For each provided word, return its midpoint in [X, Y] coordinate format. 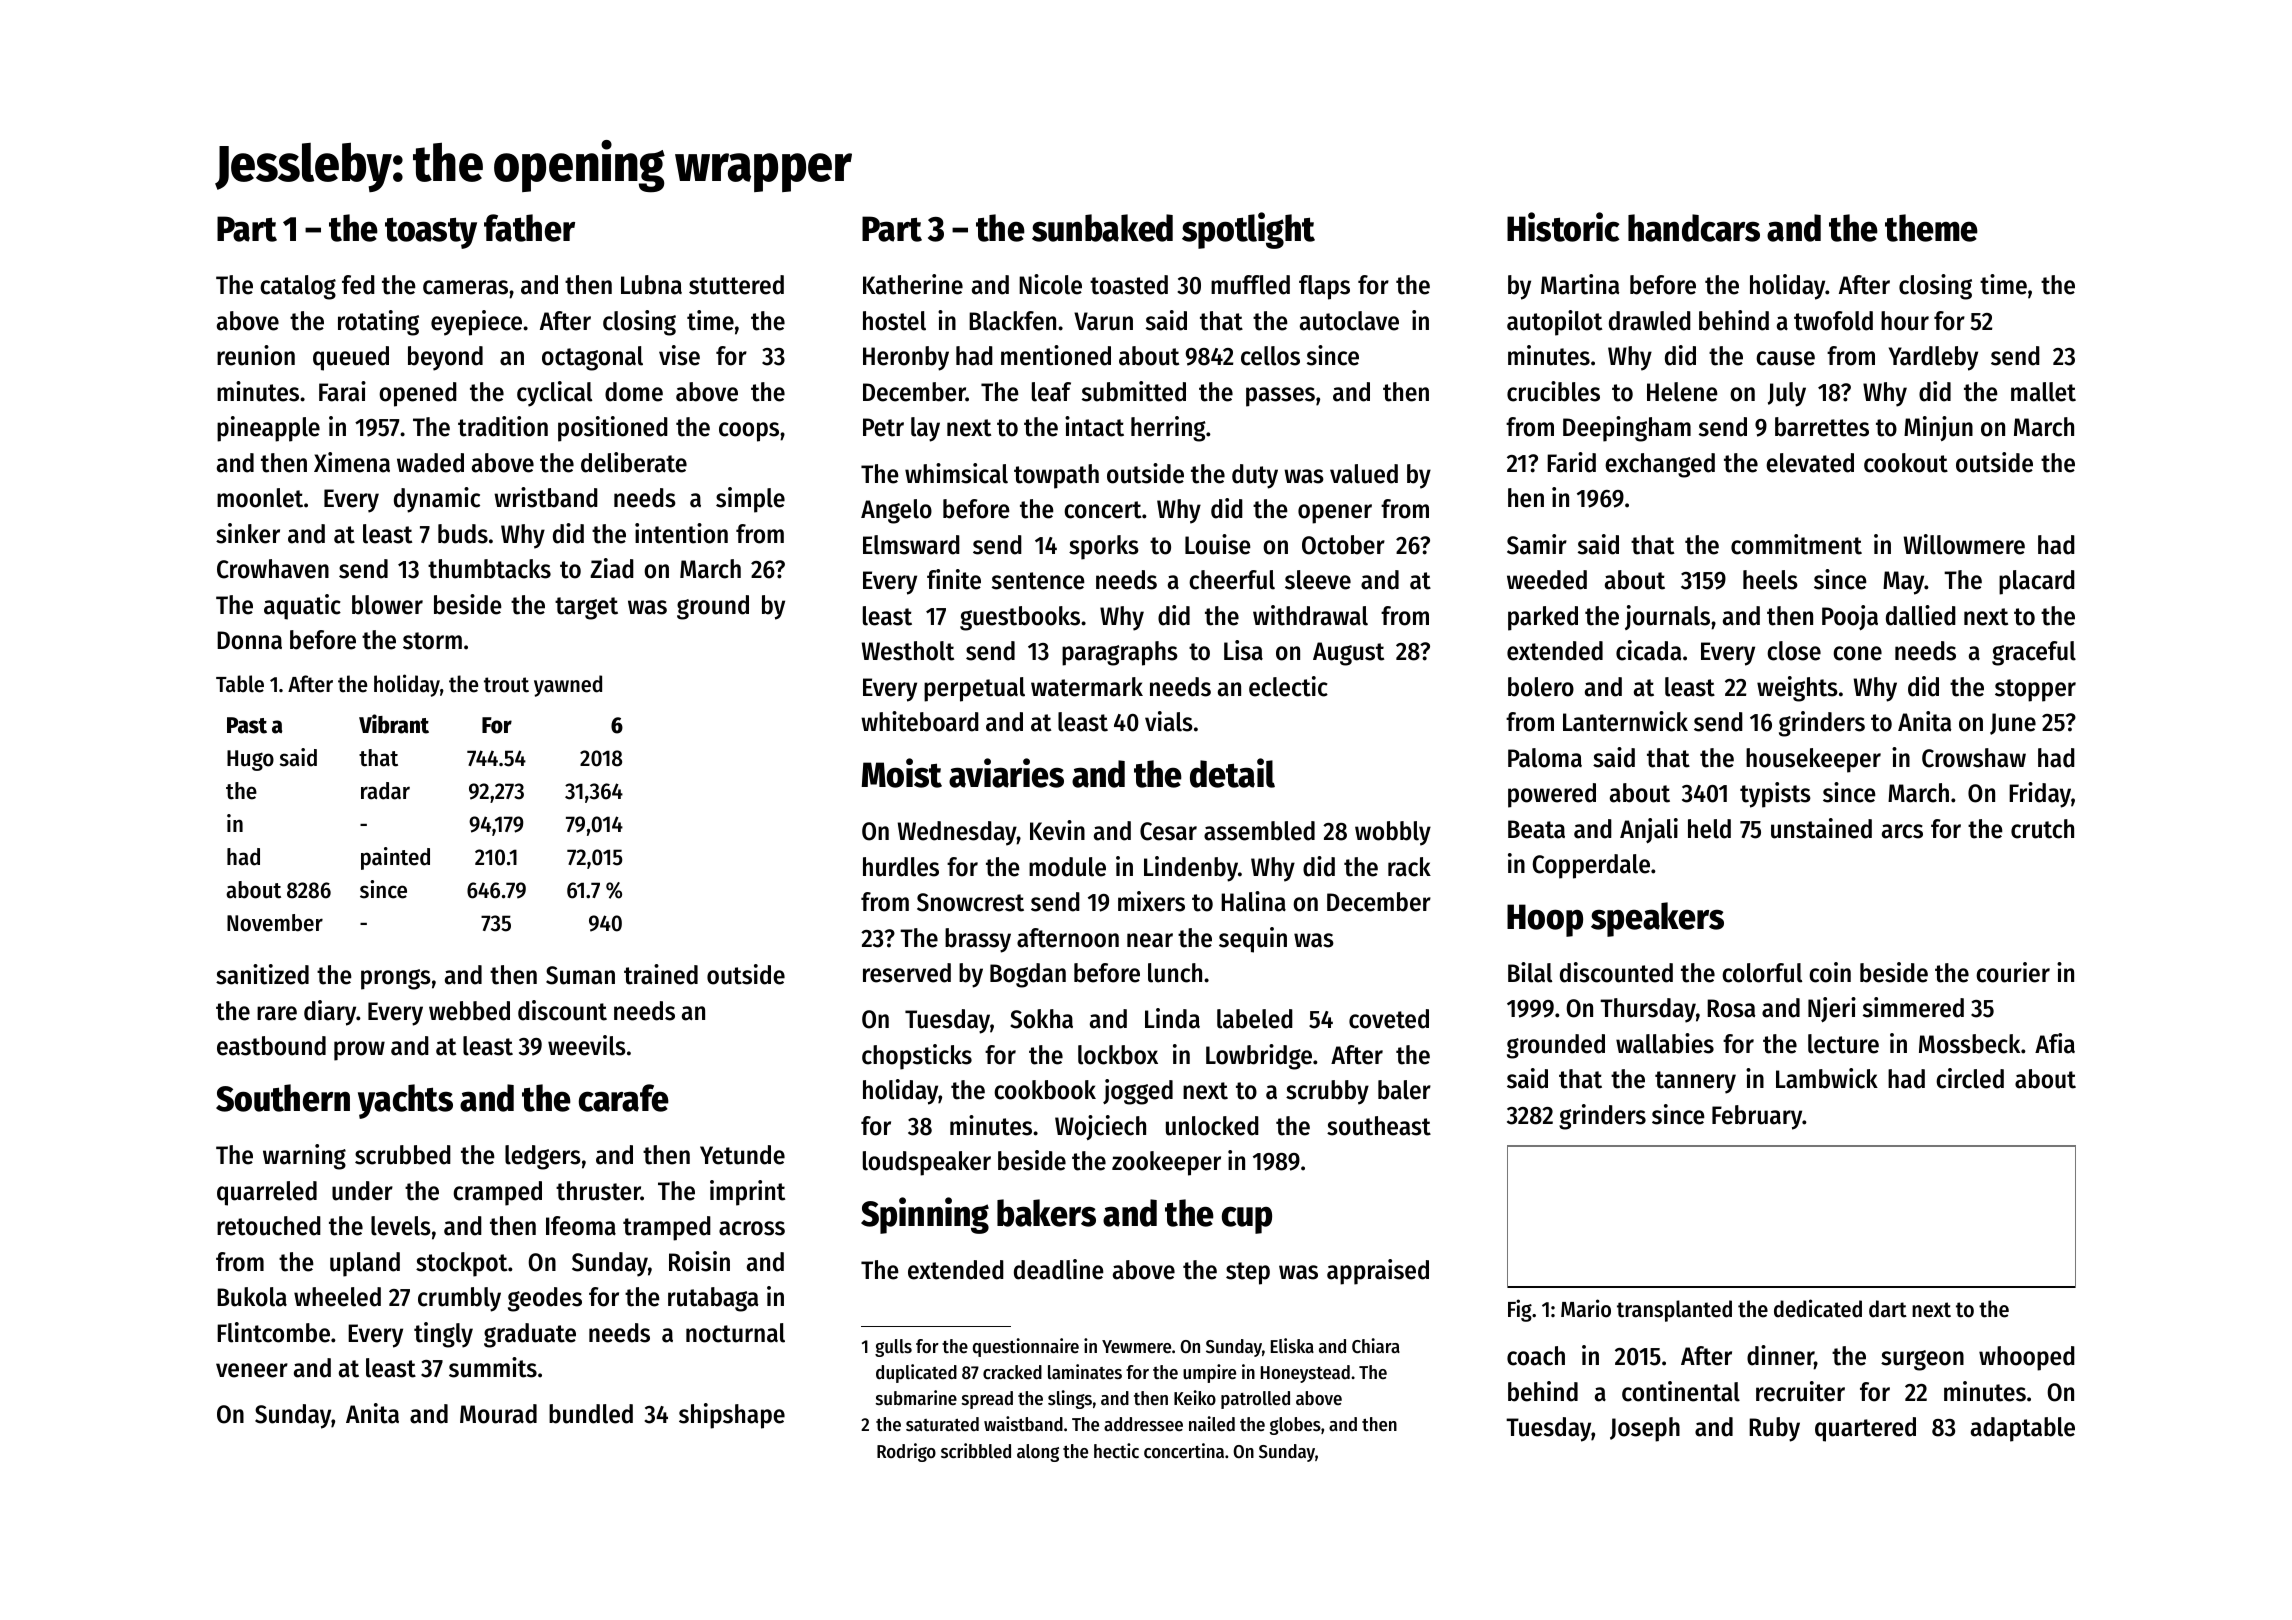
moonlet [260, 498]
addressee [1143, 1424]
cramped [497, 1193]
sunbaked [1102, 228]
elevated [1810, 463]
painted [395, 858]
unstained [1821, 828]
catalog [298, 287]
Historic [1563, 227]
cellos [1270, 356]
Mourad [498, 1414]
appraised [1378, 1272]
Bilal [1530, 972]
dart [1888, 1309]
